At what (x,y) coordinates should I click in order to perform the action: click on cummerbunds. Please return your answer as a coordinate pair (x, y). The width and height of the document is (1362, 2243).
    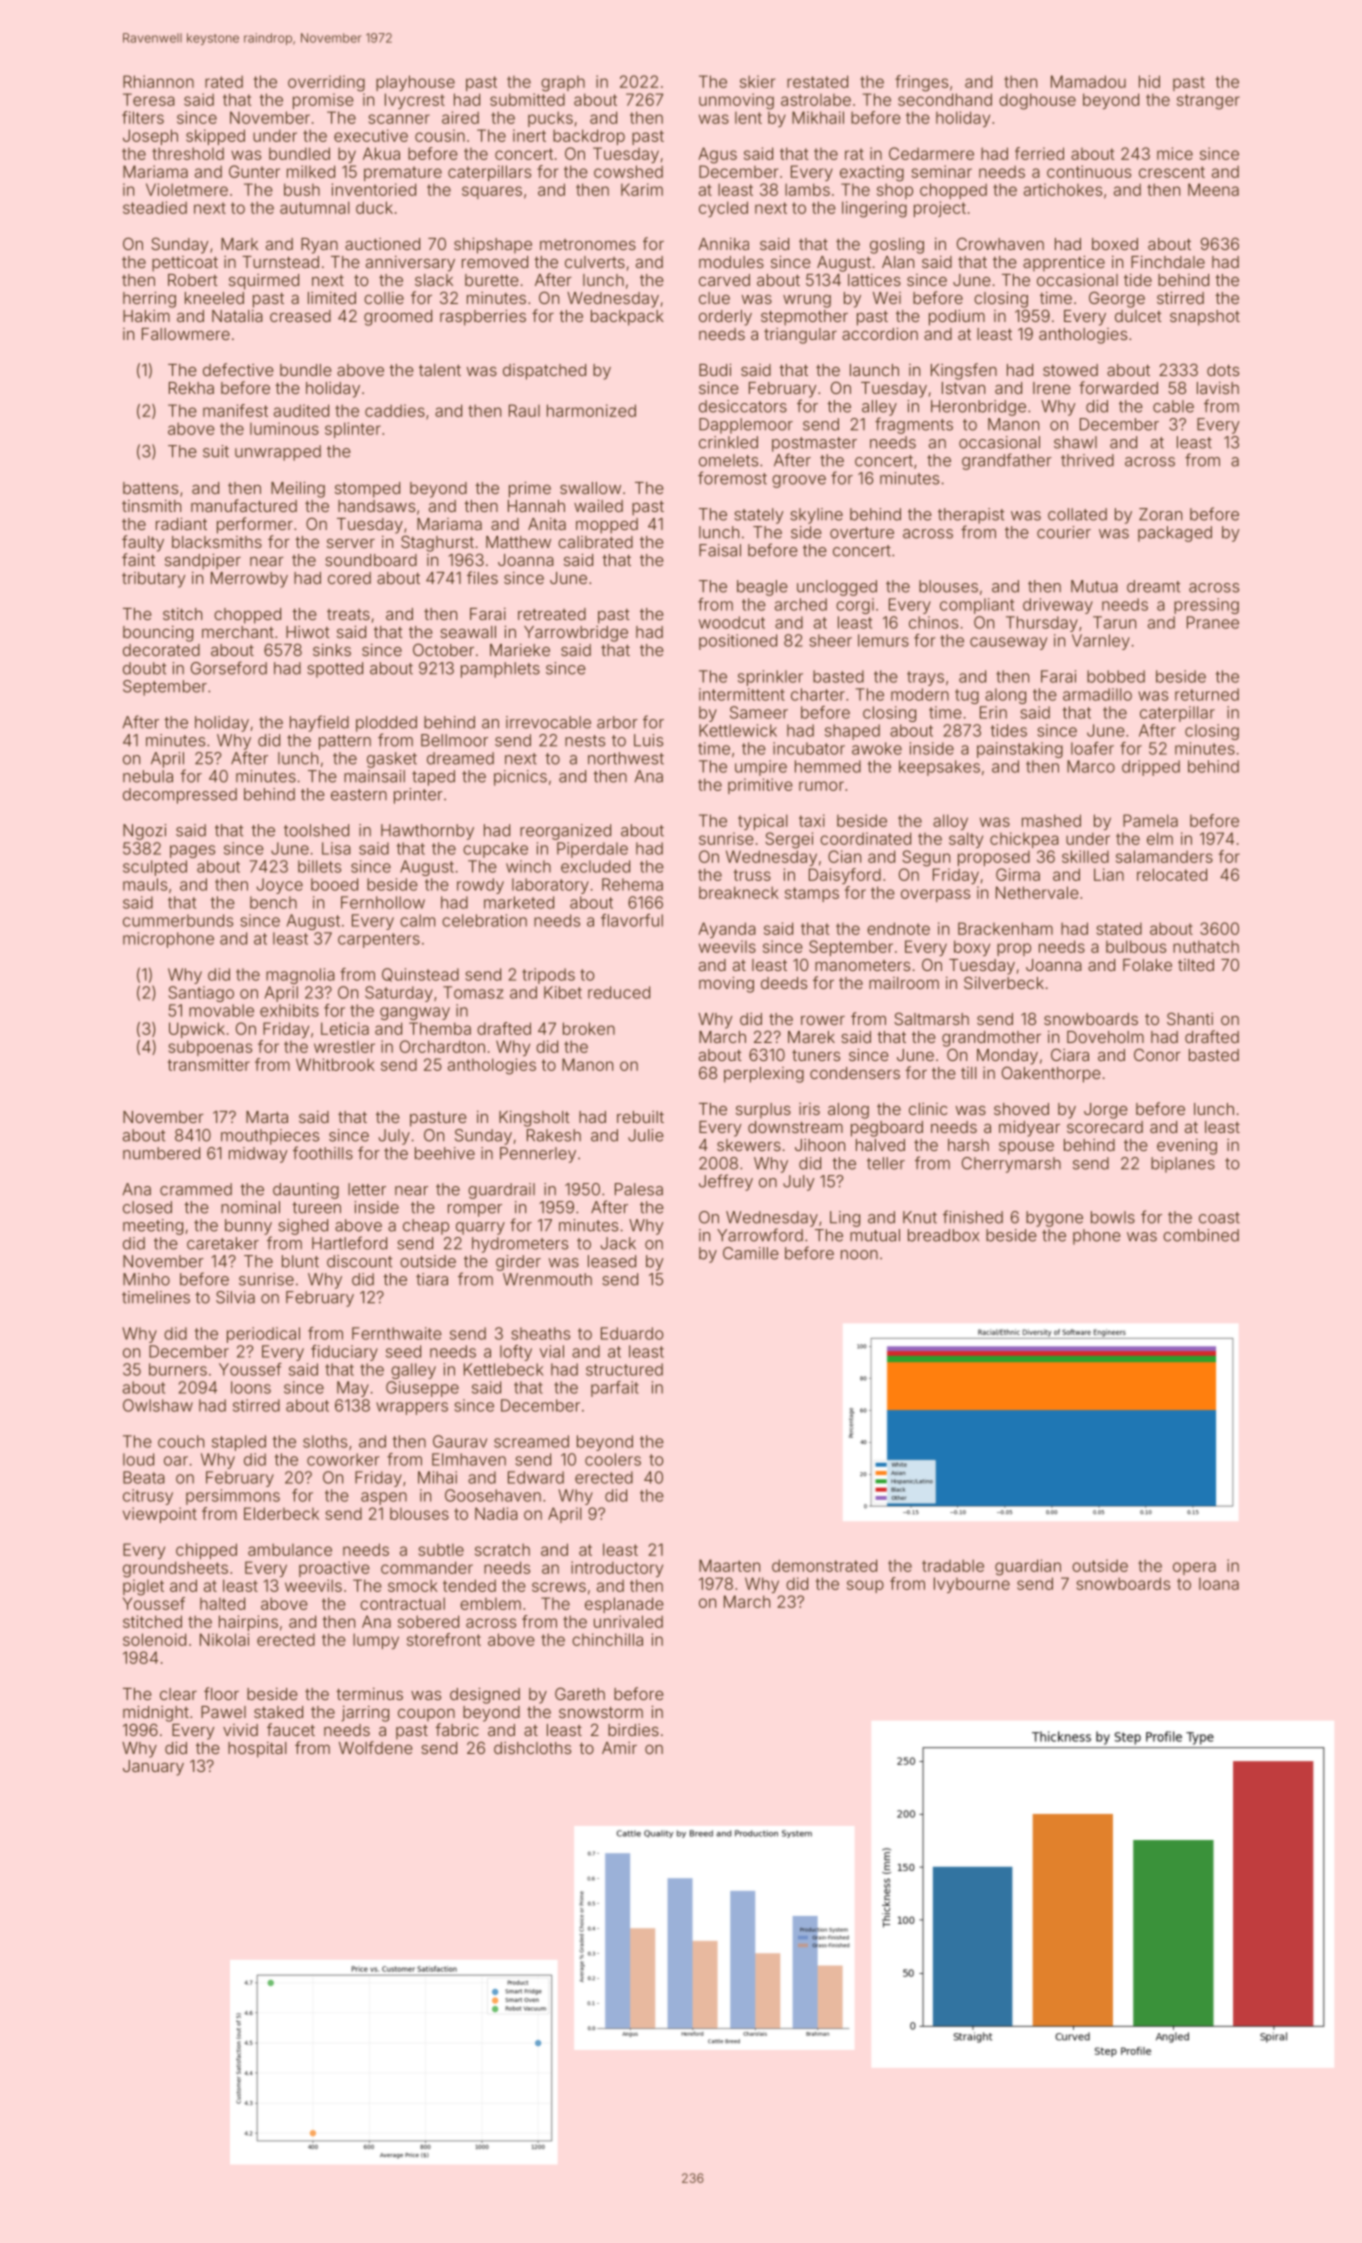
    Looking at the image, I should click on (178, 920).
